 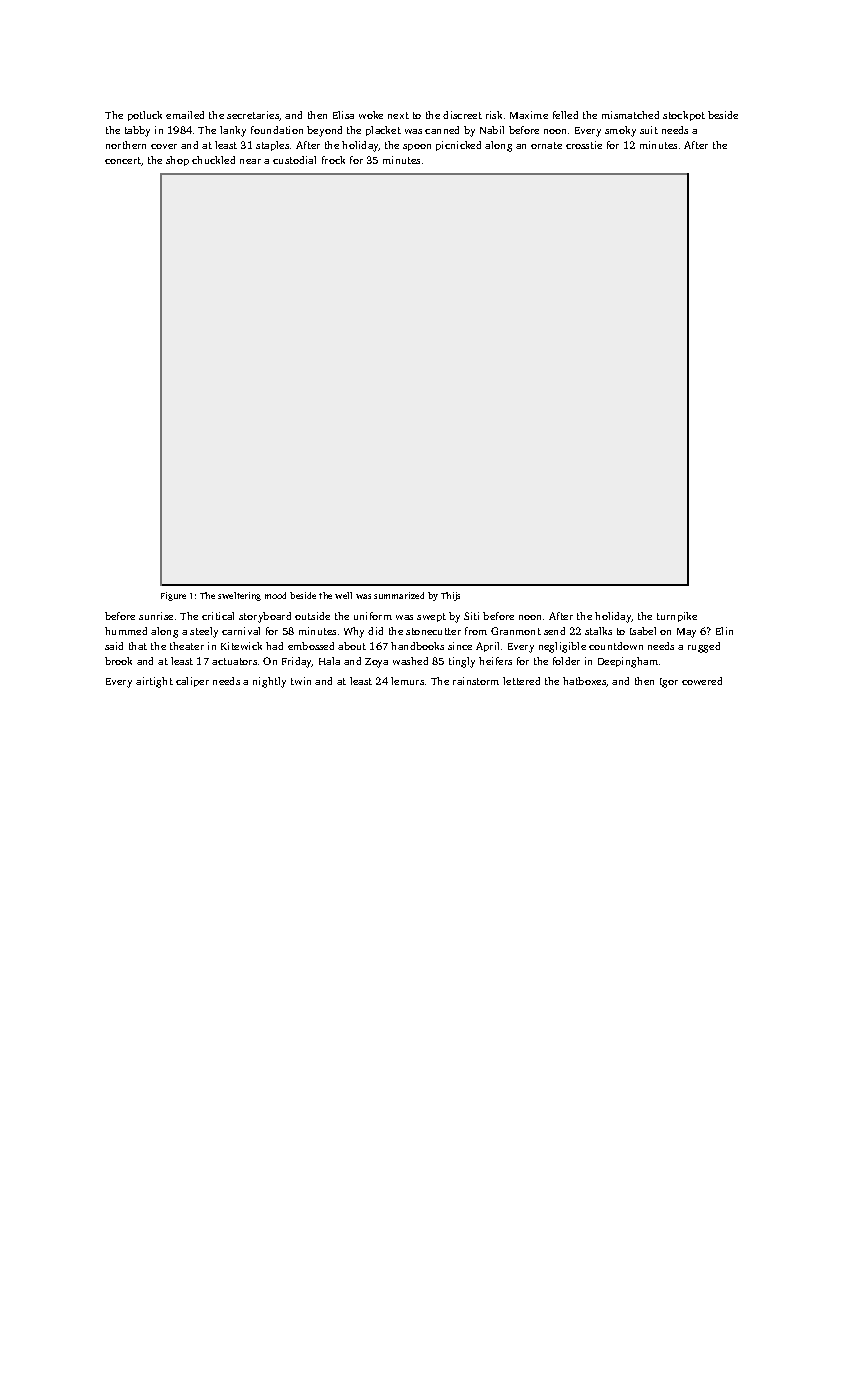 I want to click on cowered, so click(x=702, y=681).
